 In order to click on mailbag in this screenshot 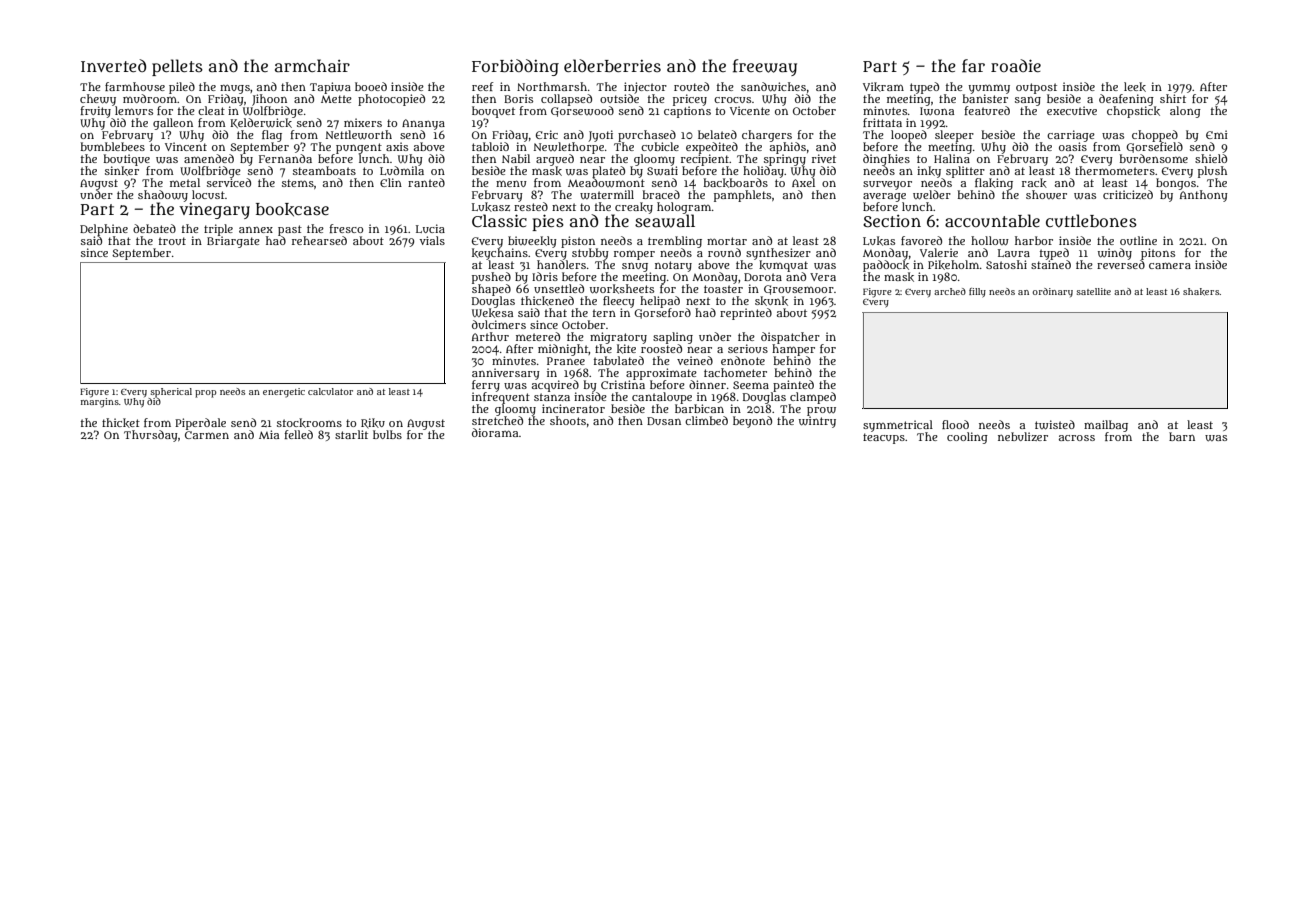, I will do `click(1106, 425)`.
